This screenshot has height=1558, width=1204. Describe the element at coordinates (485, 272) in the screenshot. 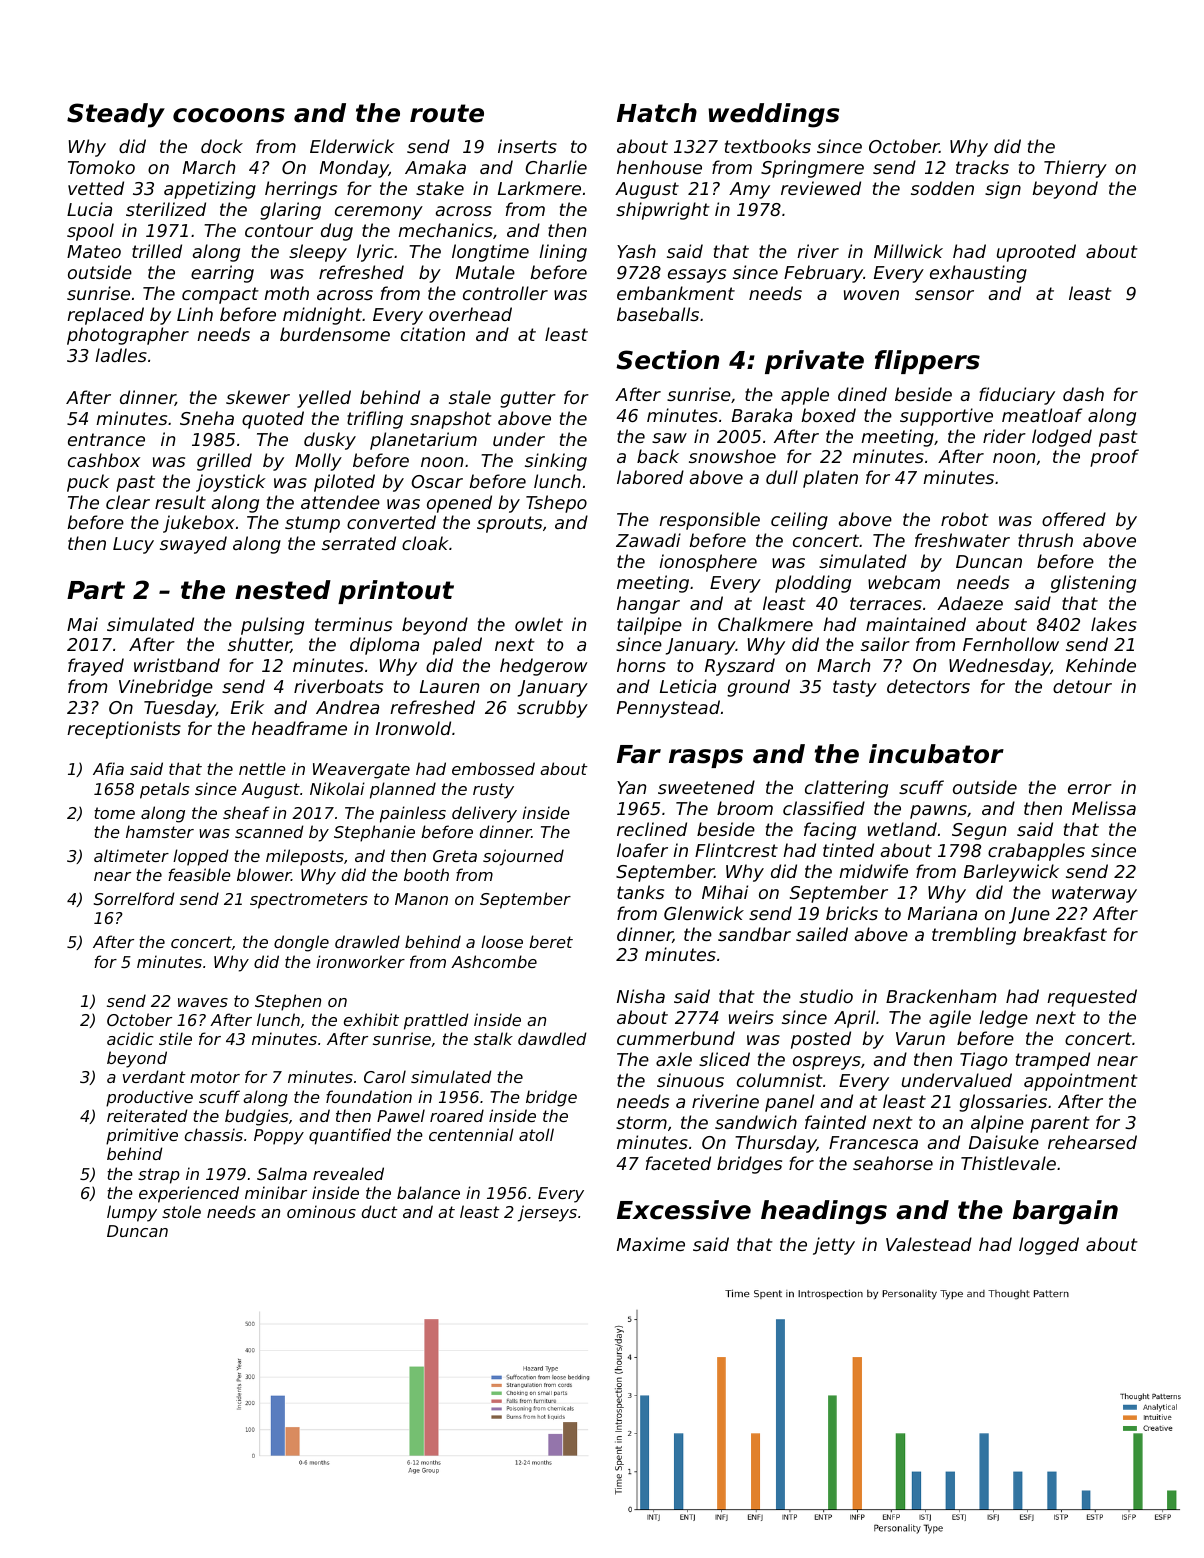

I see `Mutale` at that location.
